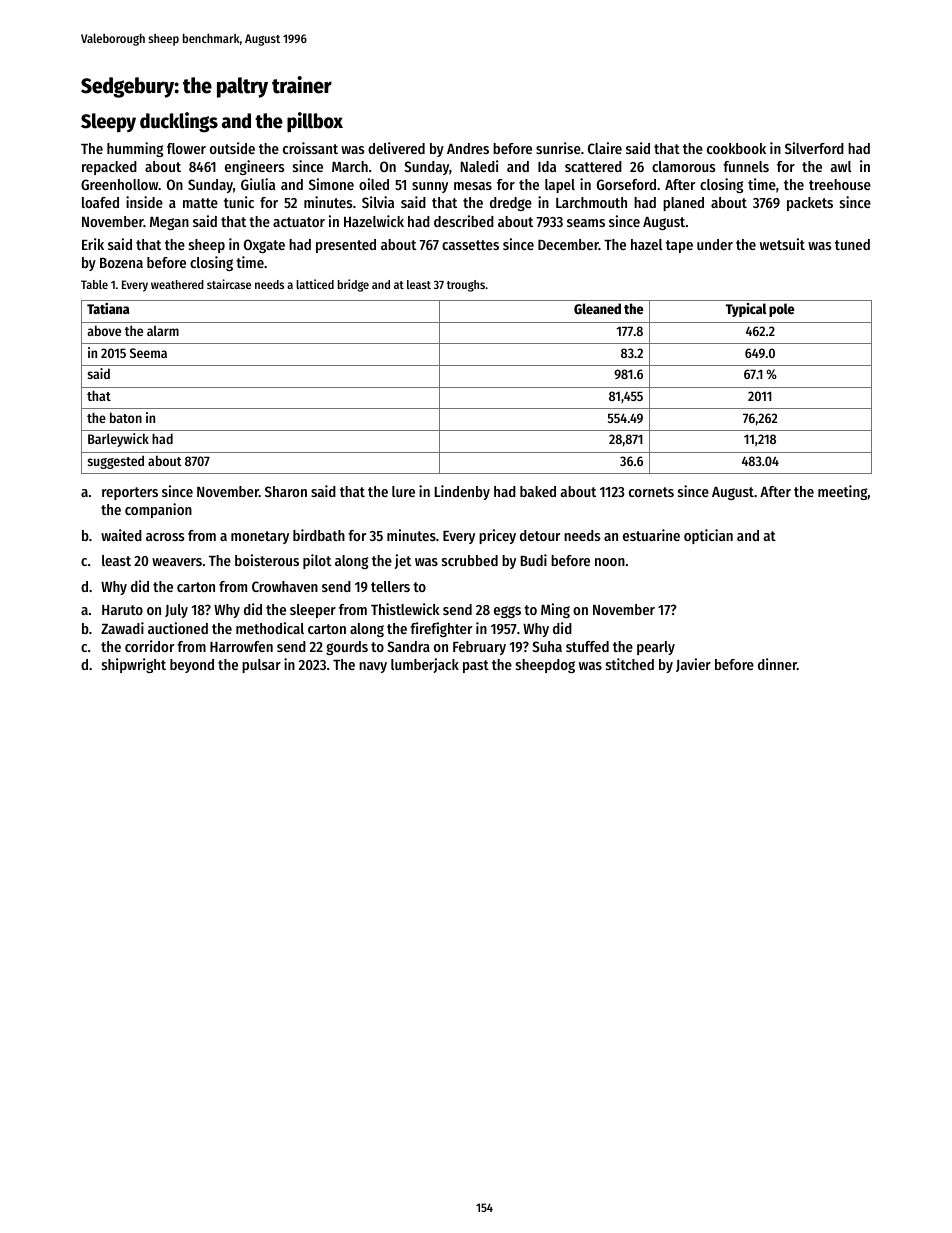 The image size is (952, 1233). I want to click on optician, so click(708, 536).
